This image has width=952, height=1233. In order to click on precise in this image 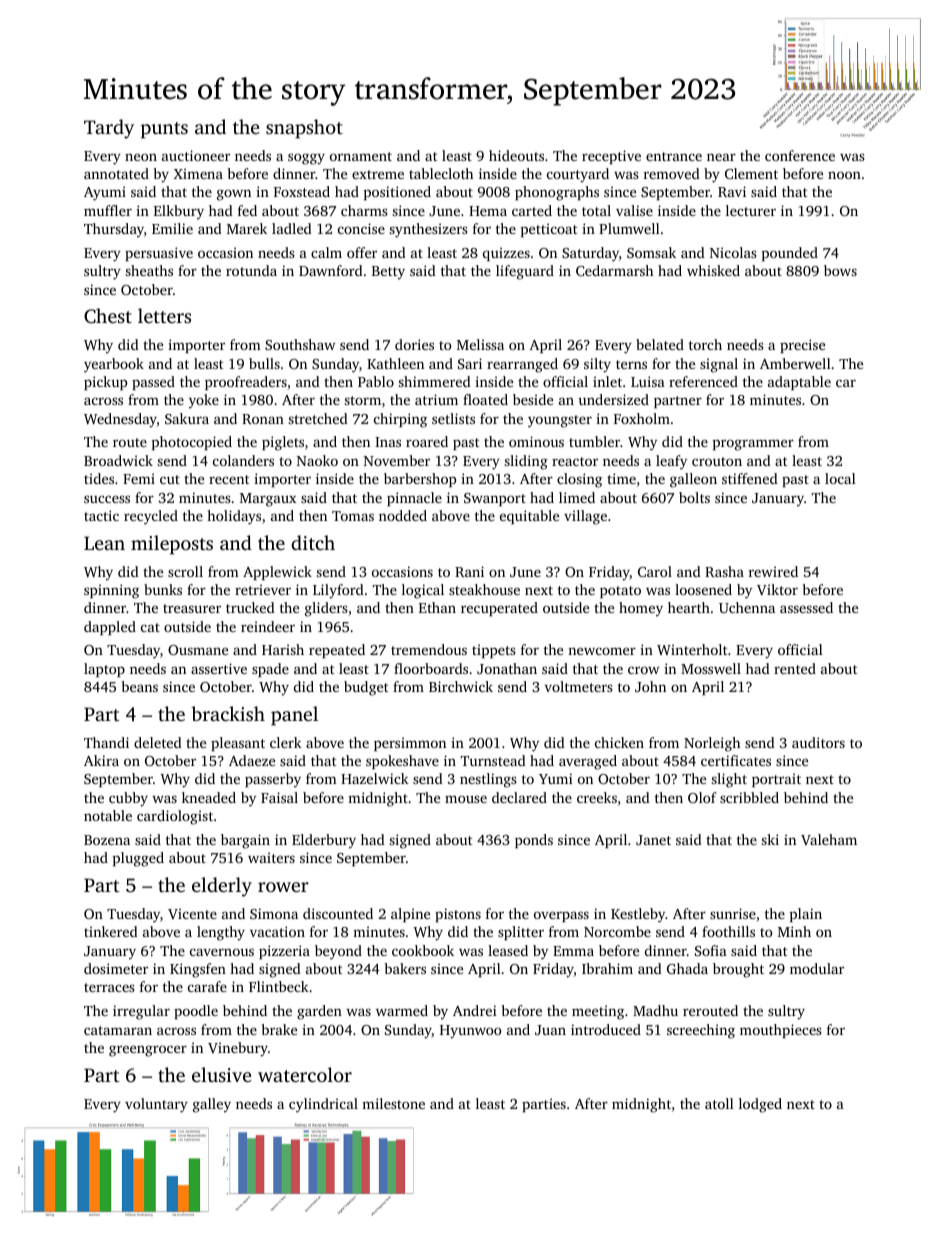, I will do `click(802, 346)`.
